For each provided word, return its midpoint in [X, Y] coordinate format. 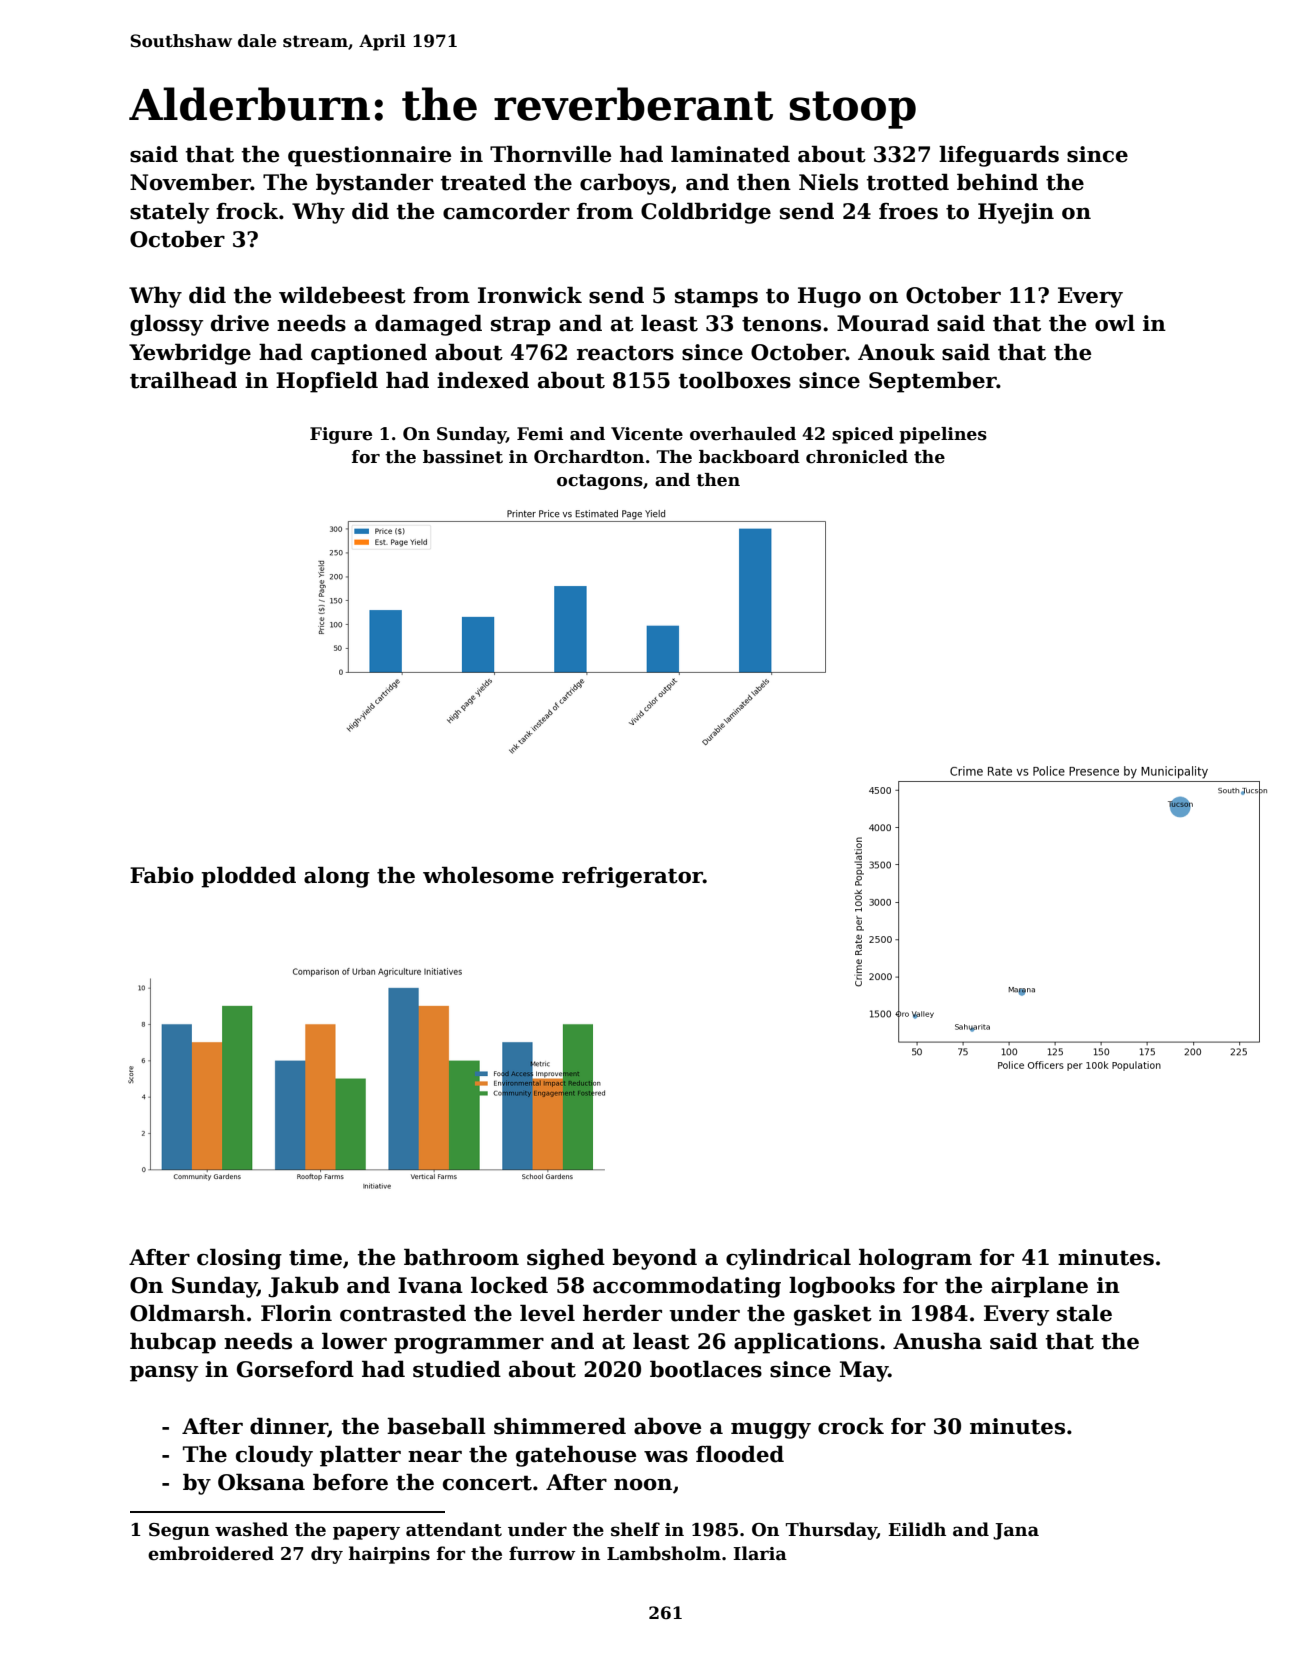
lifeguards [999, 156]
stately [169, 213]
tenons [781, 324]
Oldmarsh [187, 1313]
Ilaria [760, 1553]
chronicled [857, 457]
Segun [179, 1531]
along [337, 877]
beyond [654, 1259]
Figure [341, 435]
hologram [915, 1259]
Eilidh [917, 1529]
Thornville [550, 154]
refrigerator [632, 877]
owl [1115, 323]
